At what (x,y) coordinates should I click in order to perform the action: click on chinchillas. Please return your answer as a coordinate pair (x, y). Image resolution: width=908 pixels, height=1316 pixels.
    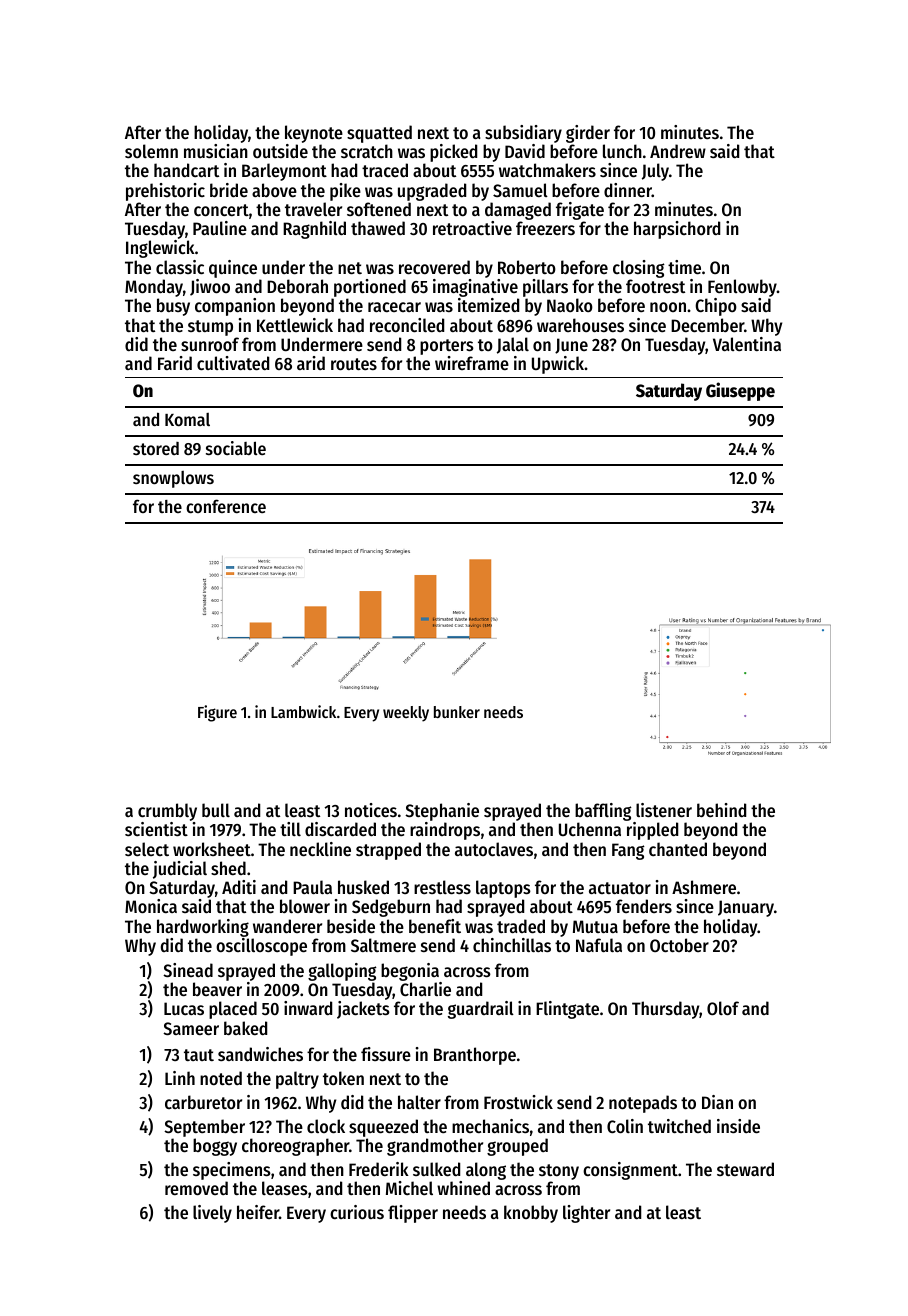
    Looking at the image, I should click on (512, 945).
